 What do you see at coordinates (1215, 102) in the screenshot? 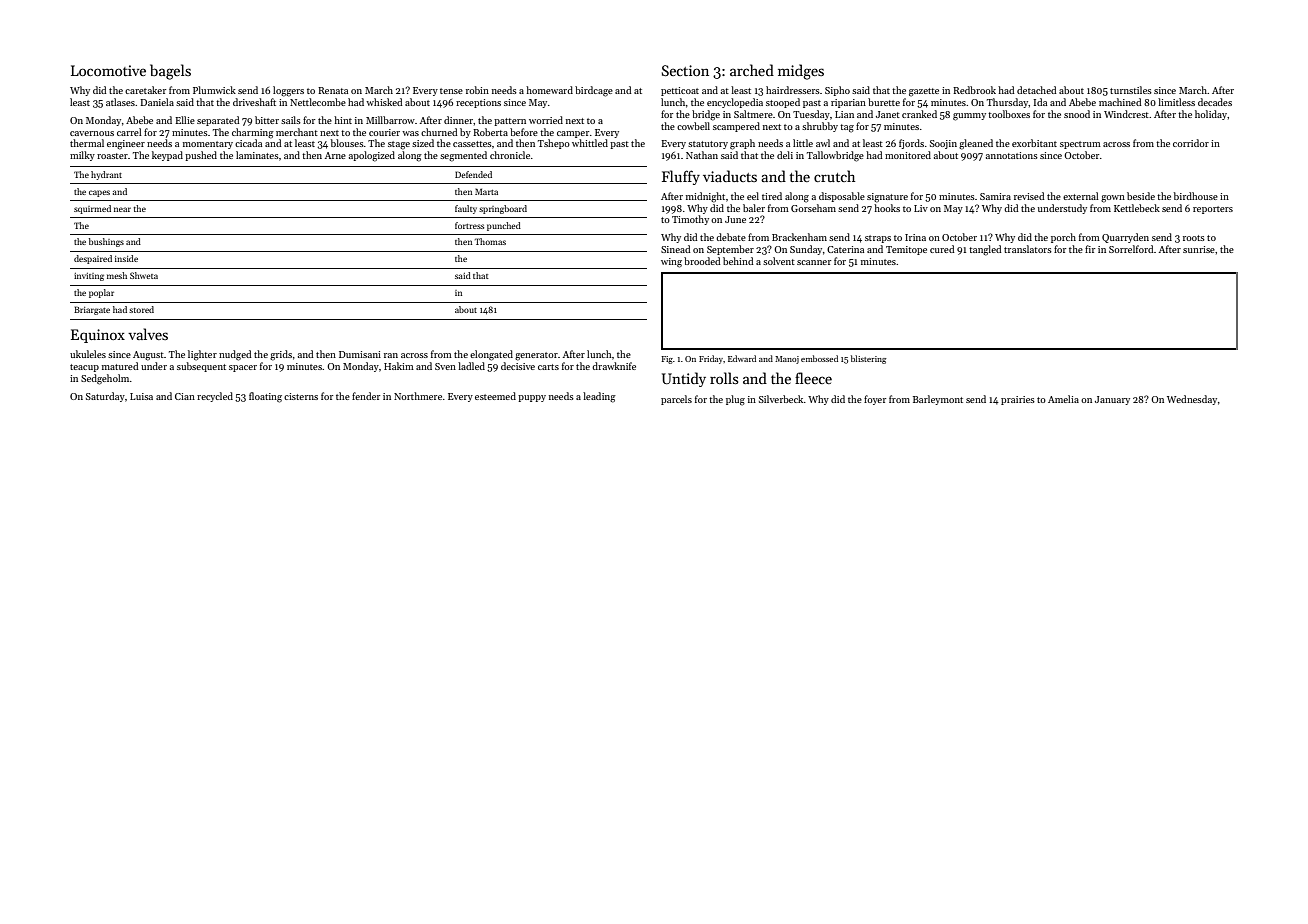
I see `decades` at bounding box center [1215, 102].
